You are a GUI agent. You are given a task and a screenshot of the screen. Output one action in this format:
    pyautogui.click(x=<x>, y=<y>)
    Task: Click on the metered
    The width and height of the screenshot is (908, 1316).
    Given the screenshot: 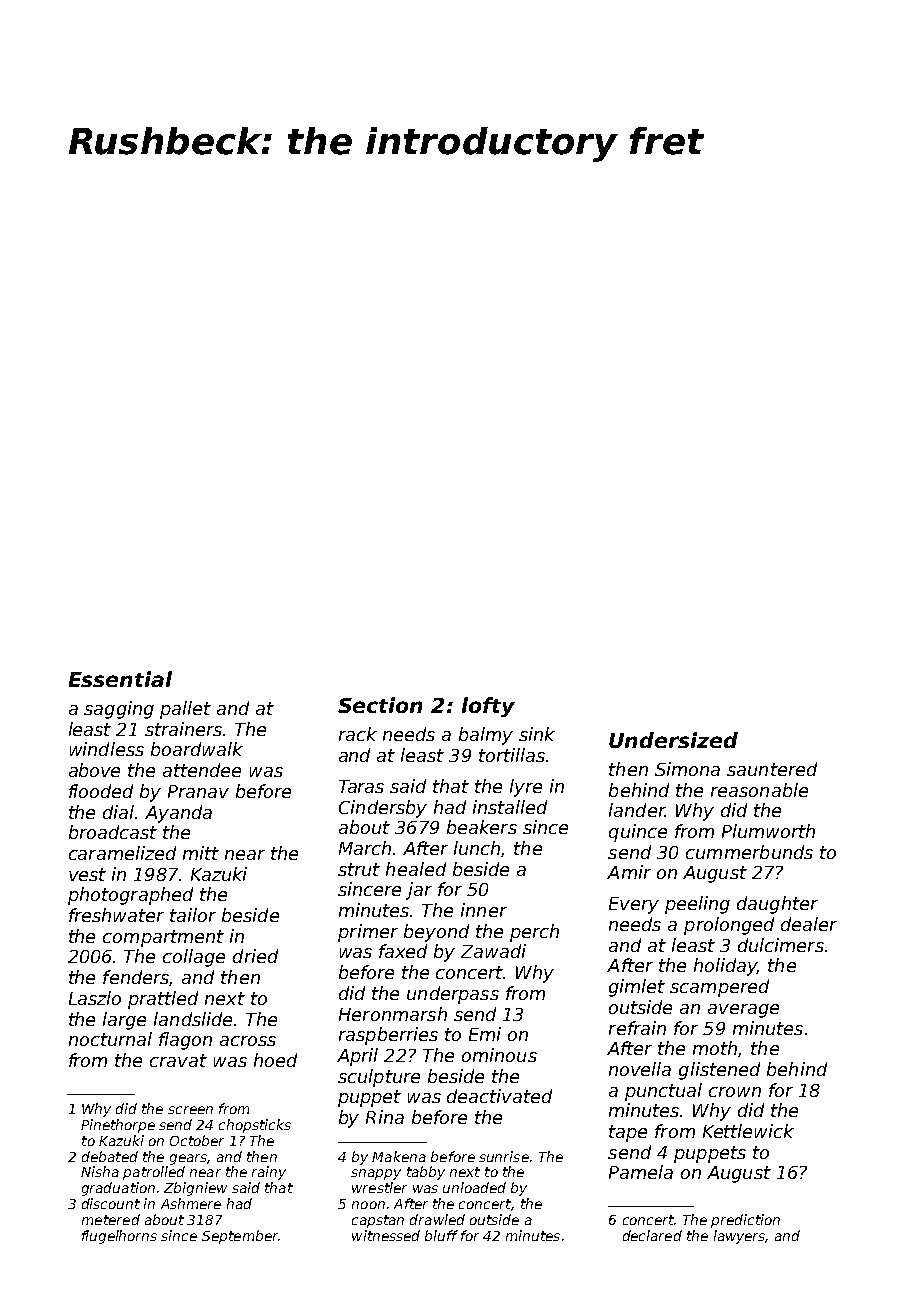 What is the action you would take?
    pyautogui.click(x=111, y=1219)
